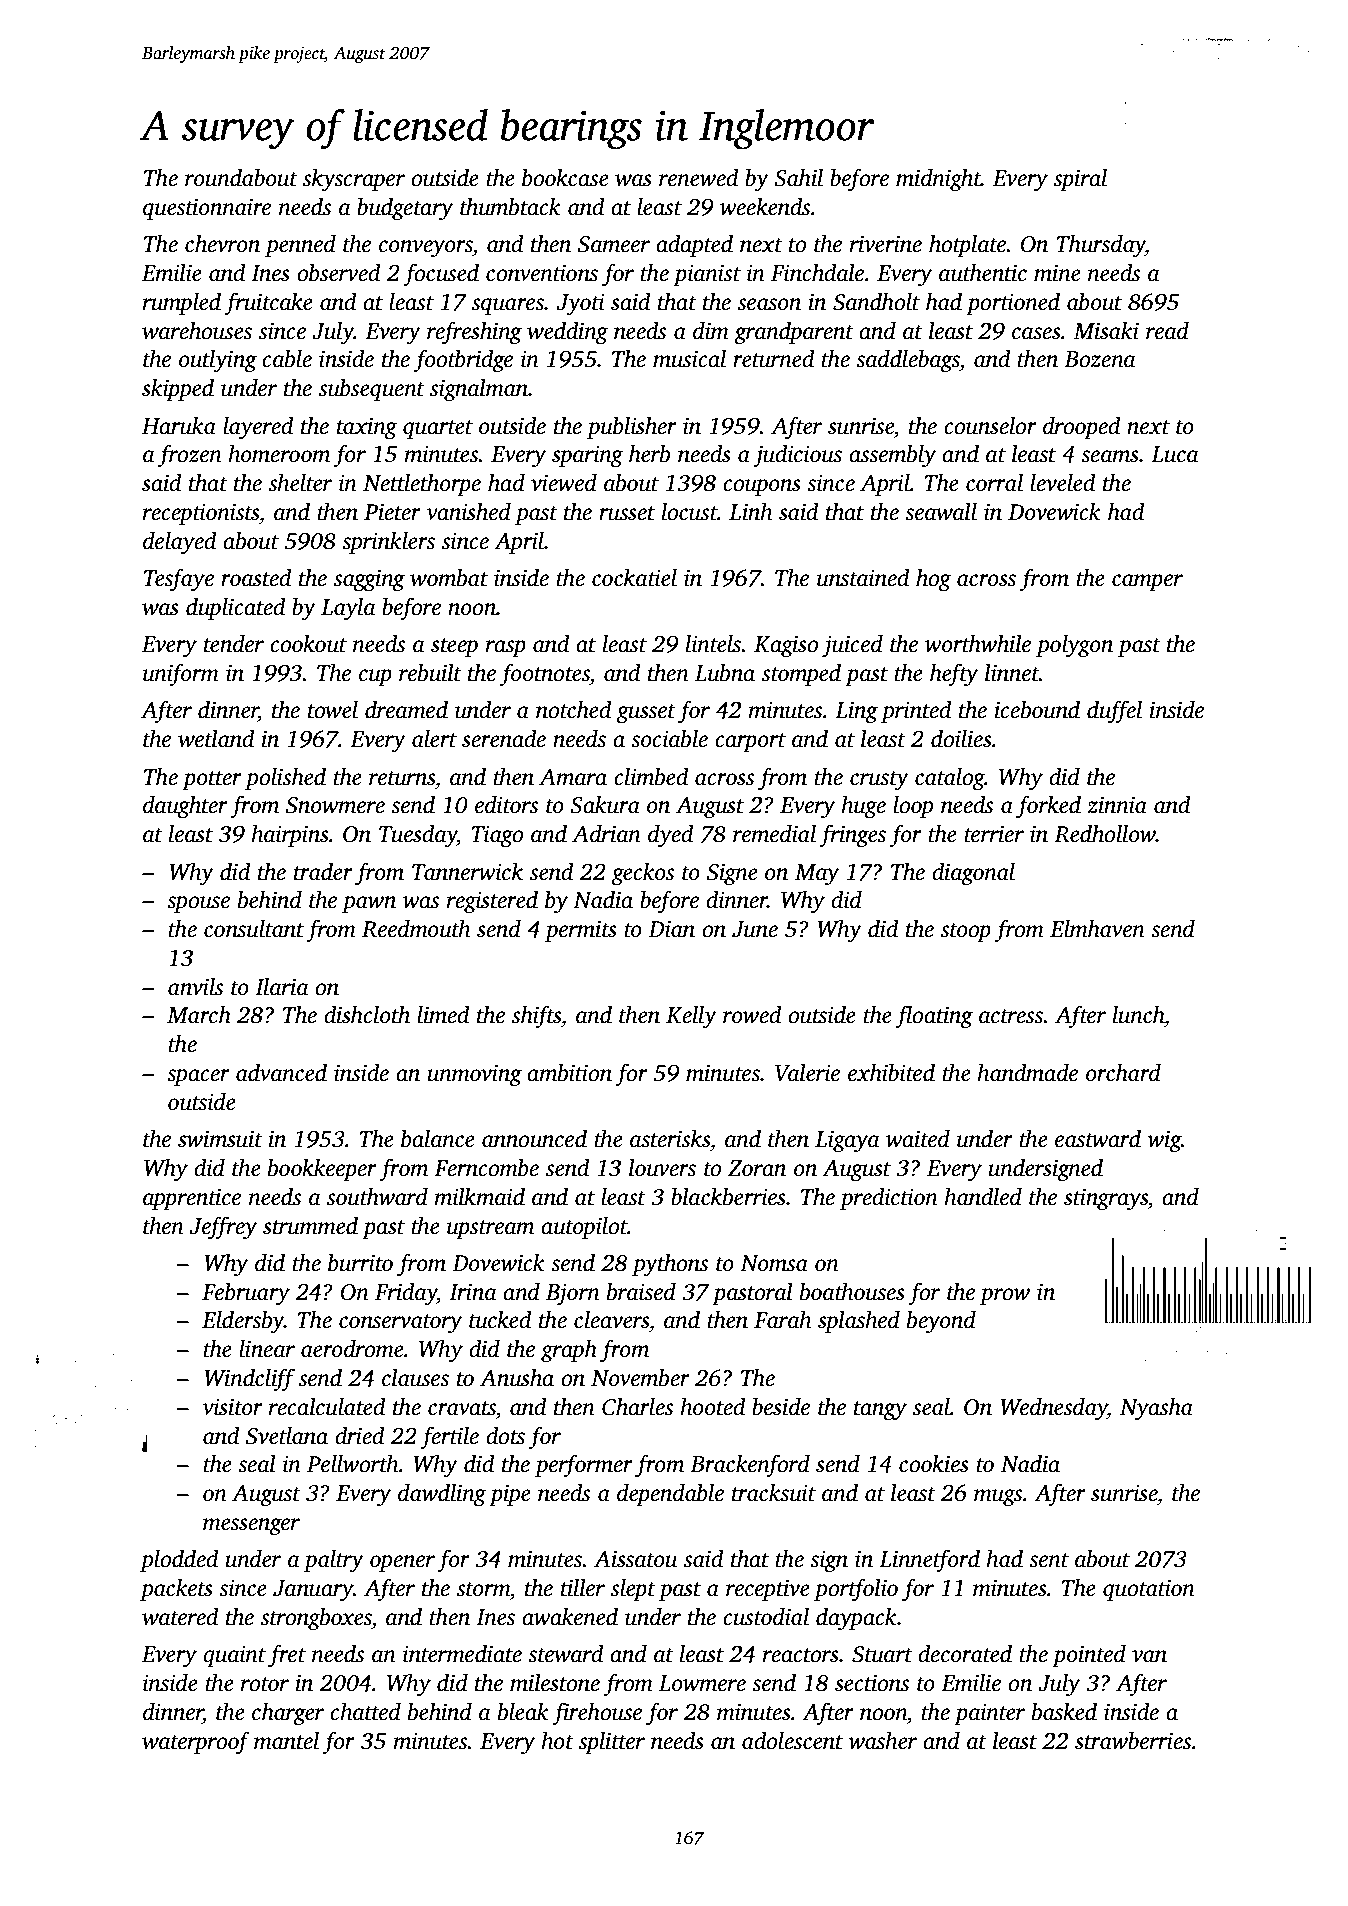 The height and width of the screenshot is (1906, 1348). Describe the element at coordinates (354, 180) in the screenshot. I see `skyscraper` at that location.
